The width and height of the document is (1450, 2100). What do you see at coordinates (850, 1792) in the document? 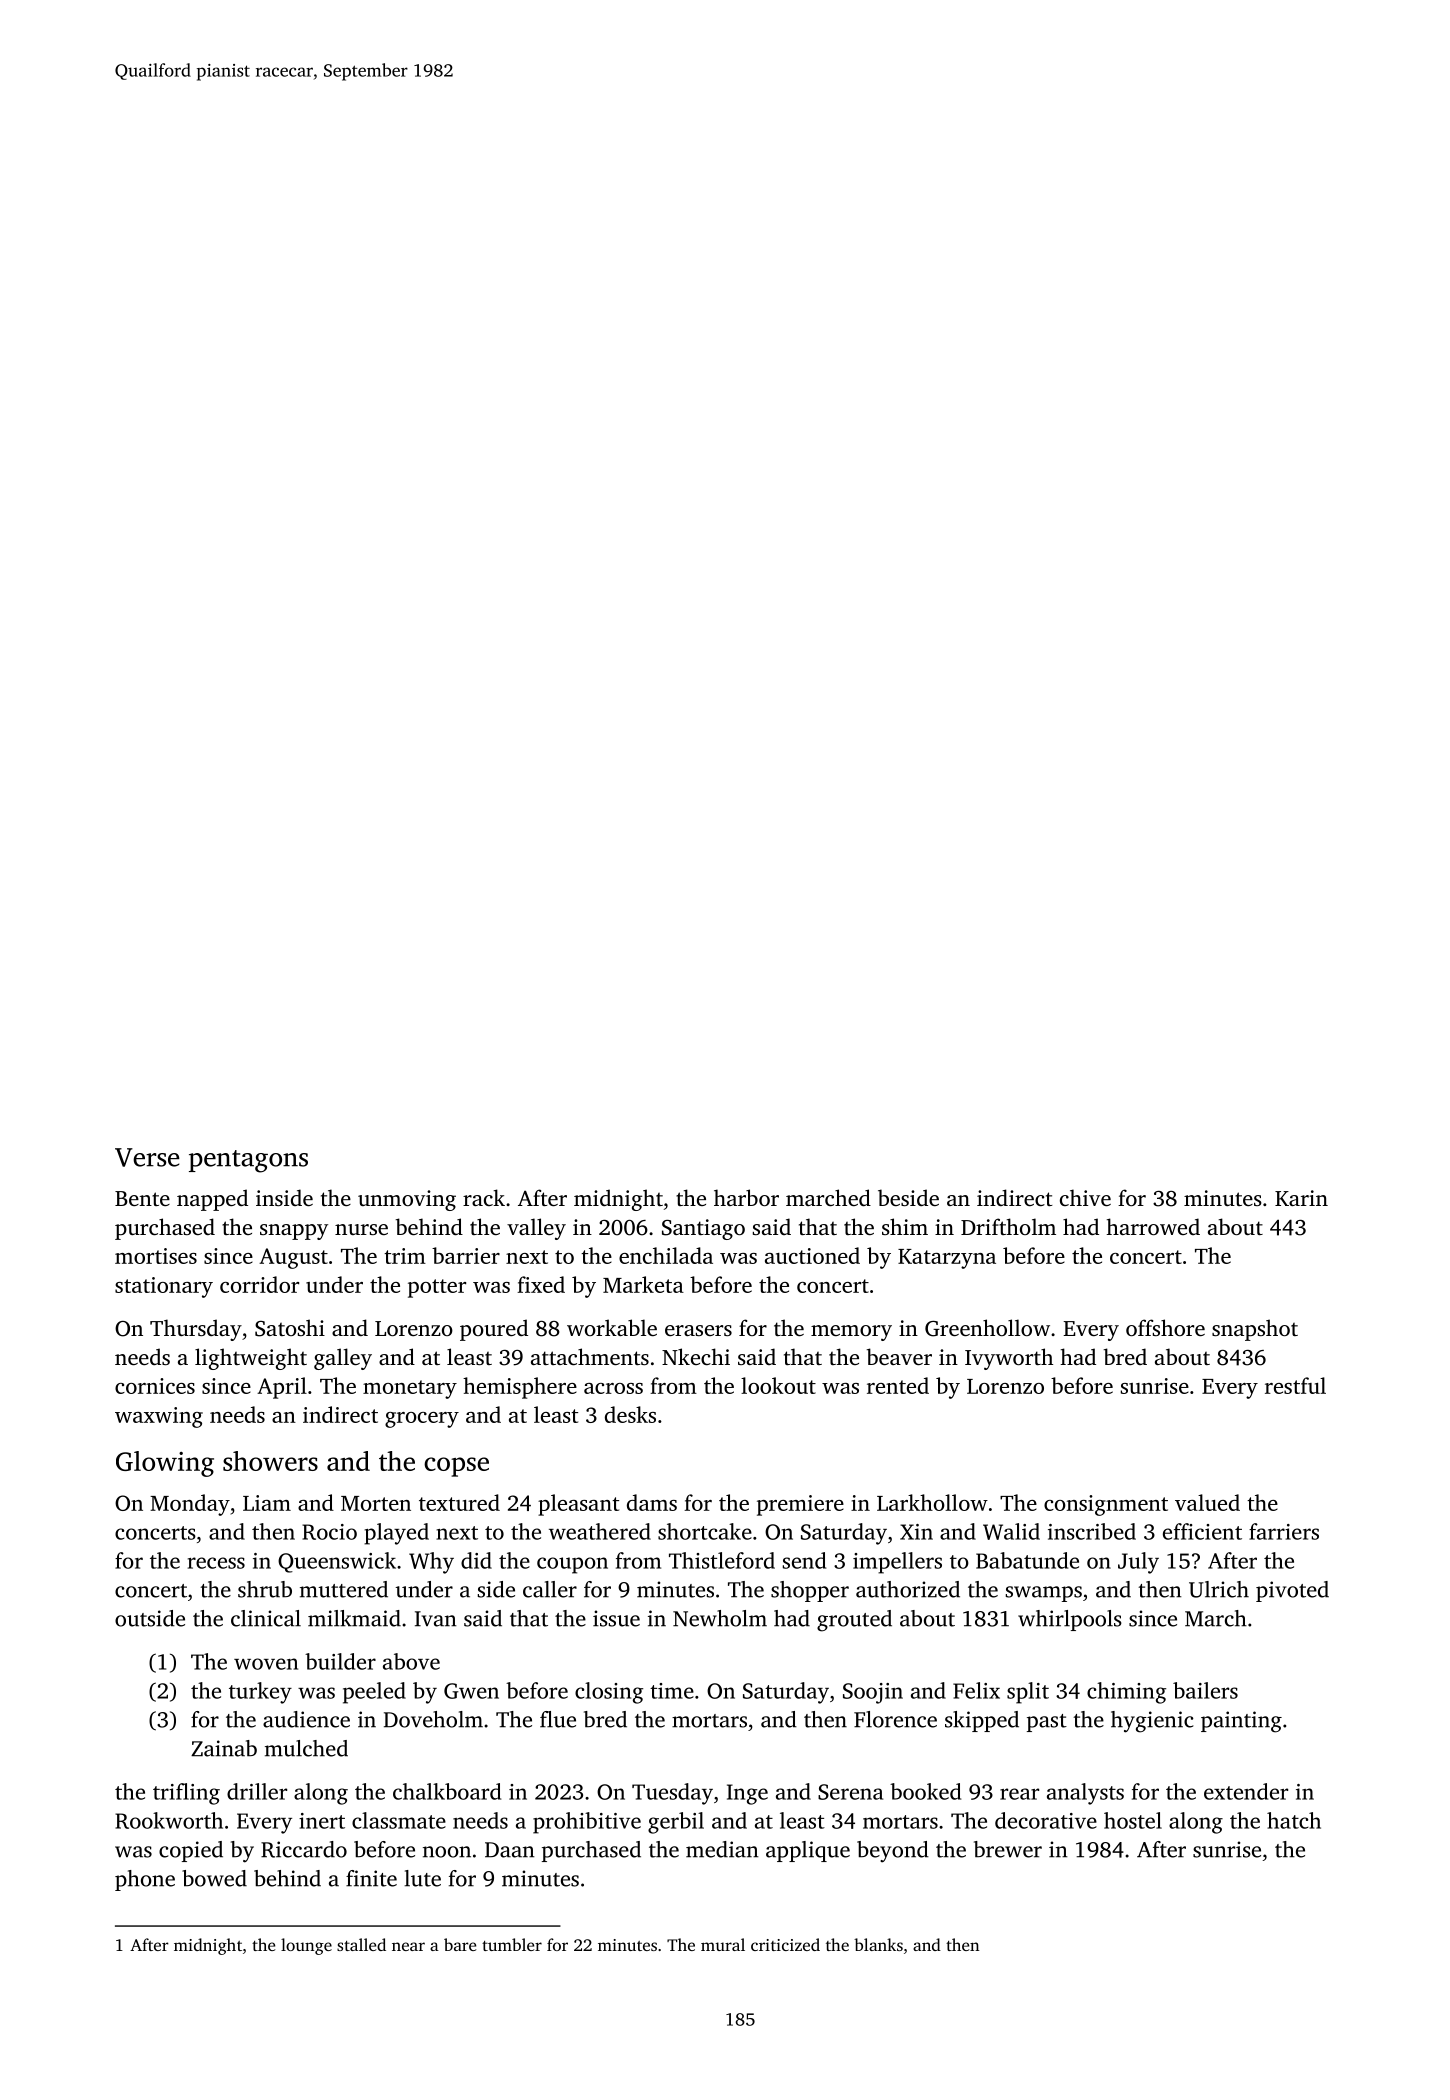
I see `Serena` at bounding box center [850, 1792].
